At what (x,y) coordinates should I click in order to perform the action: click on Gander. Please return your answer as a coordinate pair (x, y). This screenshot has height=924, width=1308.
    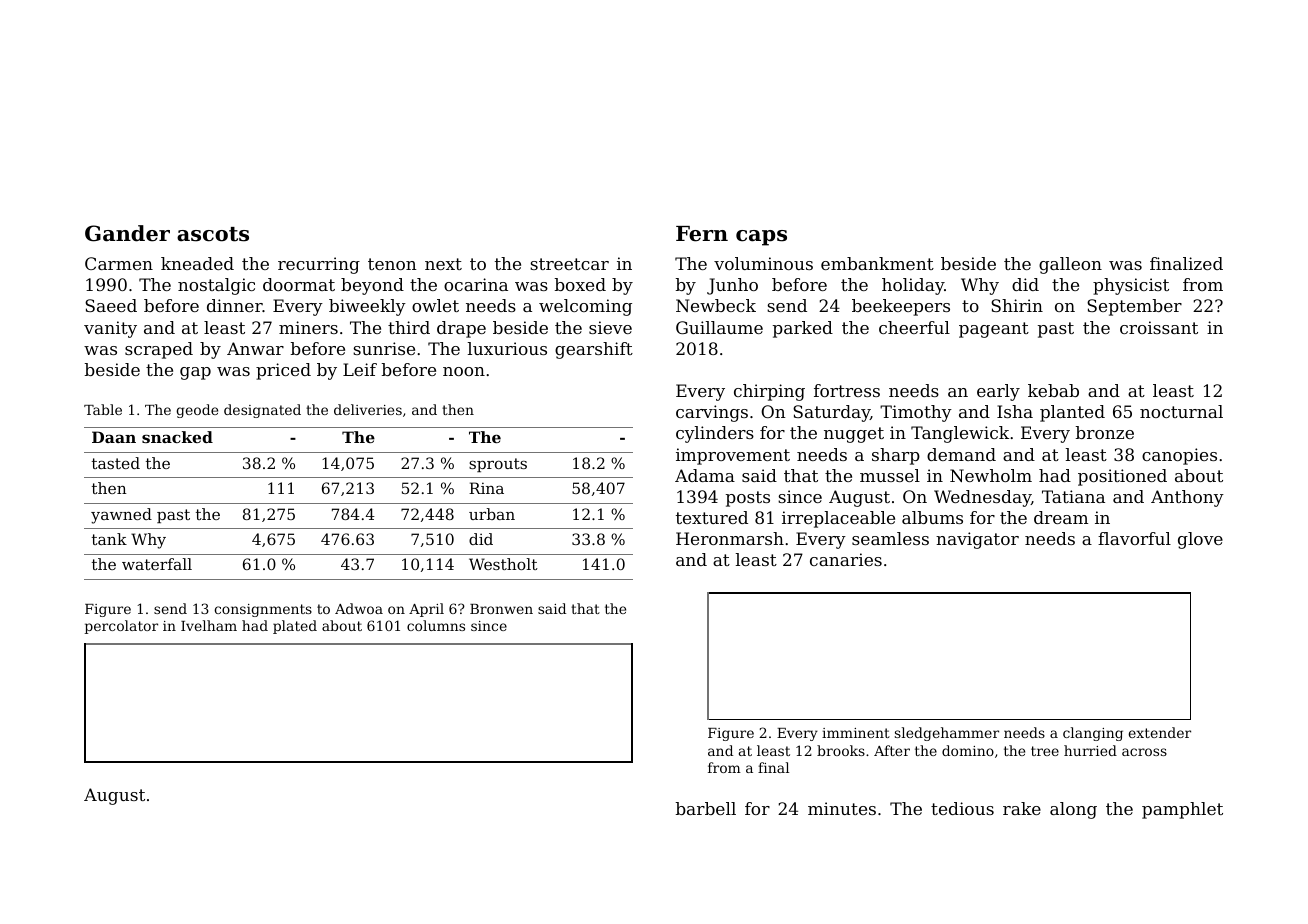
    Looking at the image, I should click on (127, 233).
